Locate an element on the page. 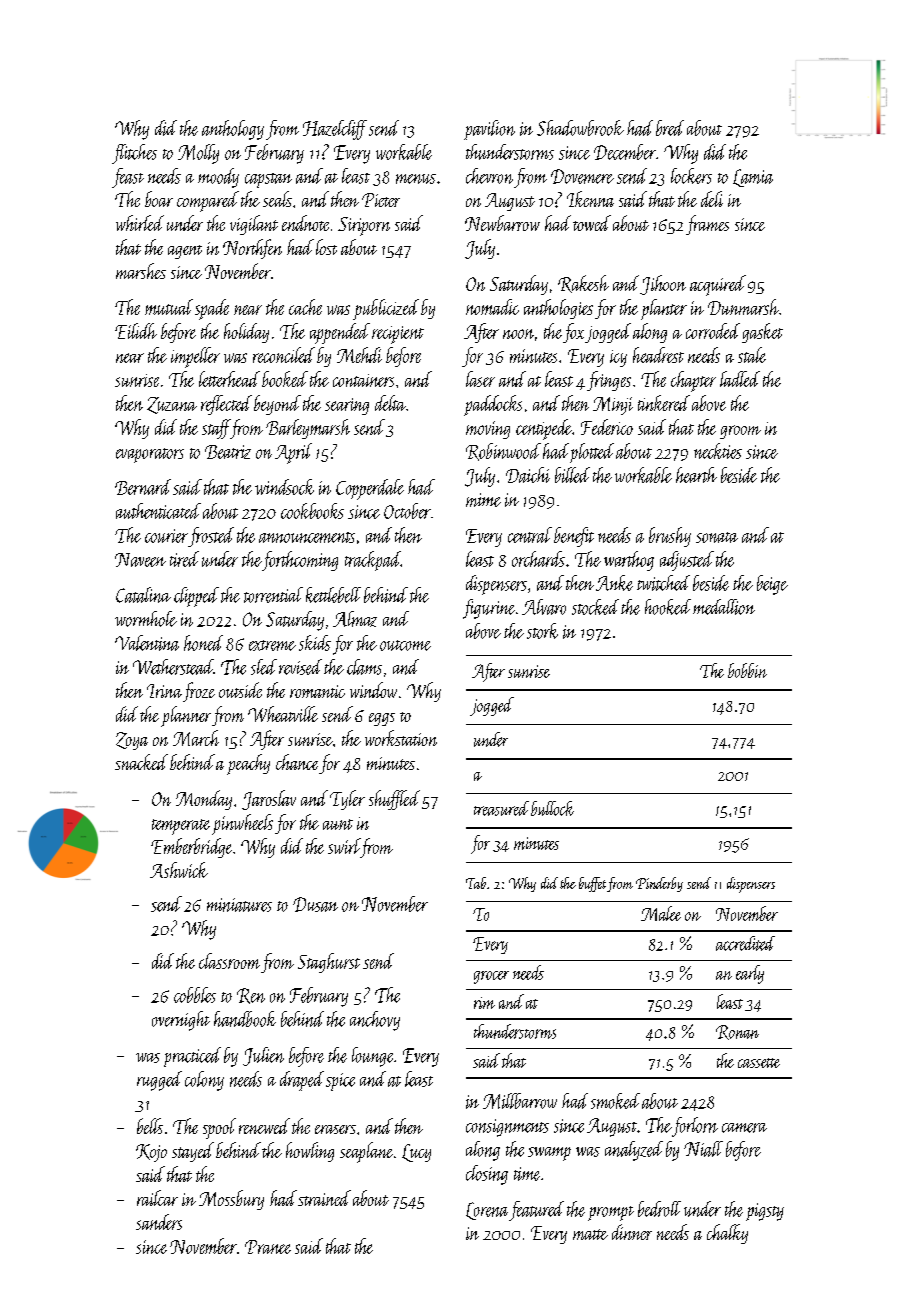 The height and width of the page is (1316, 908). bred is located at coordinates (670, 128).
